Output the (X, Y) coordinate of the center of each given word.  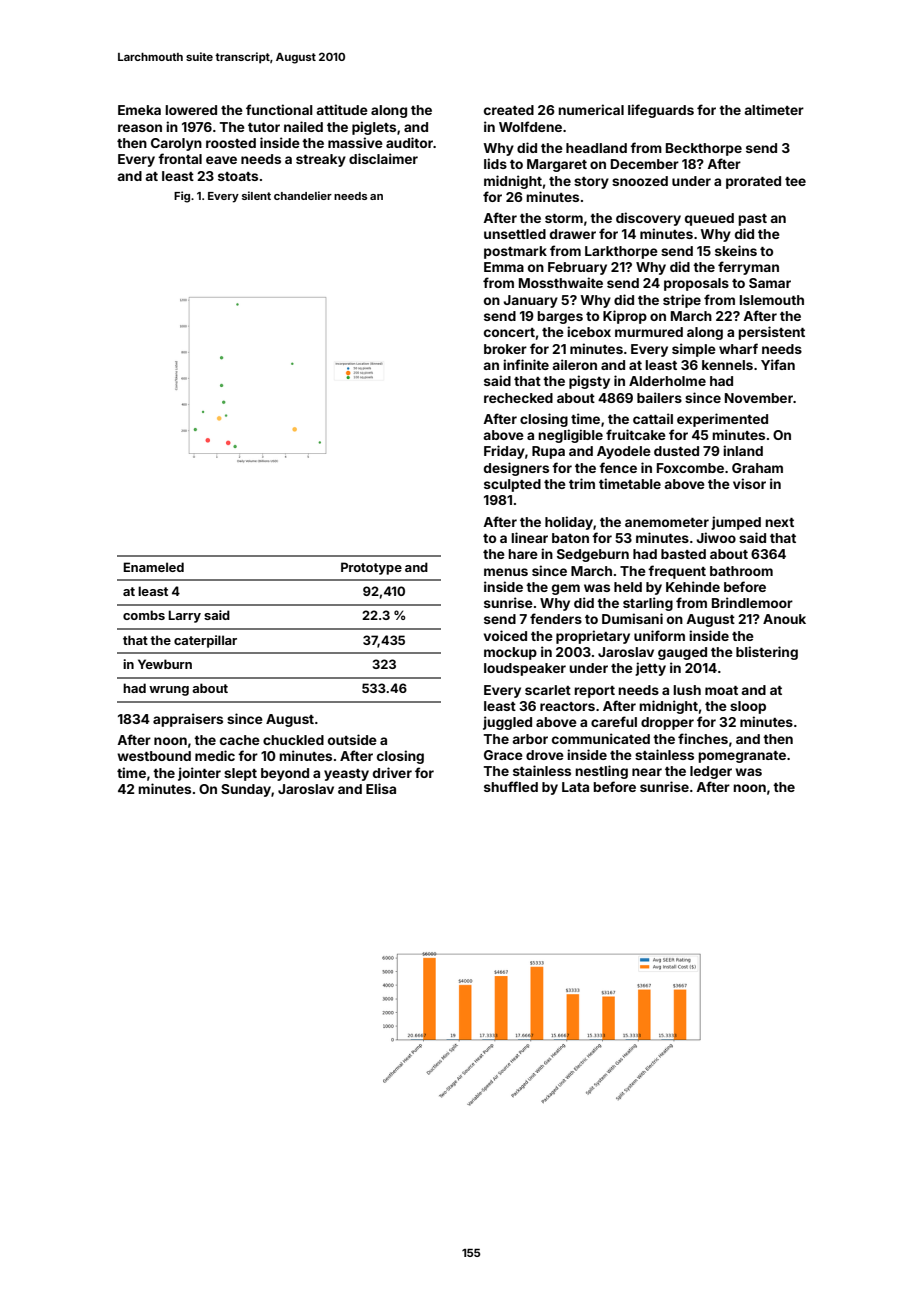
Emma (504, 267)
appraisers (188, 720)
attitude (342, 109)
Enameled (153, 567)
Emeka (139, 110)
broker (505, 349)
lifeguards (661, 111)
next (779, 522)
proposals (696, 284)
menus (506, 572)
